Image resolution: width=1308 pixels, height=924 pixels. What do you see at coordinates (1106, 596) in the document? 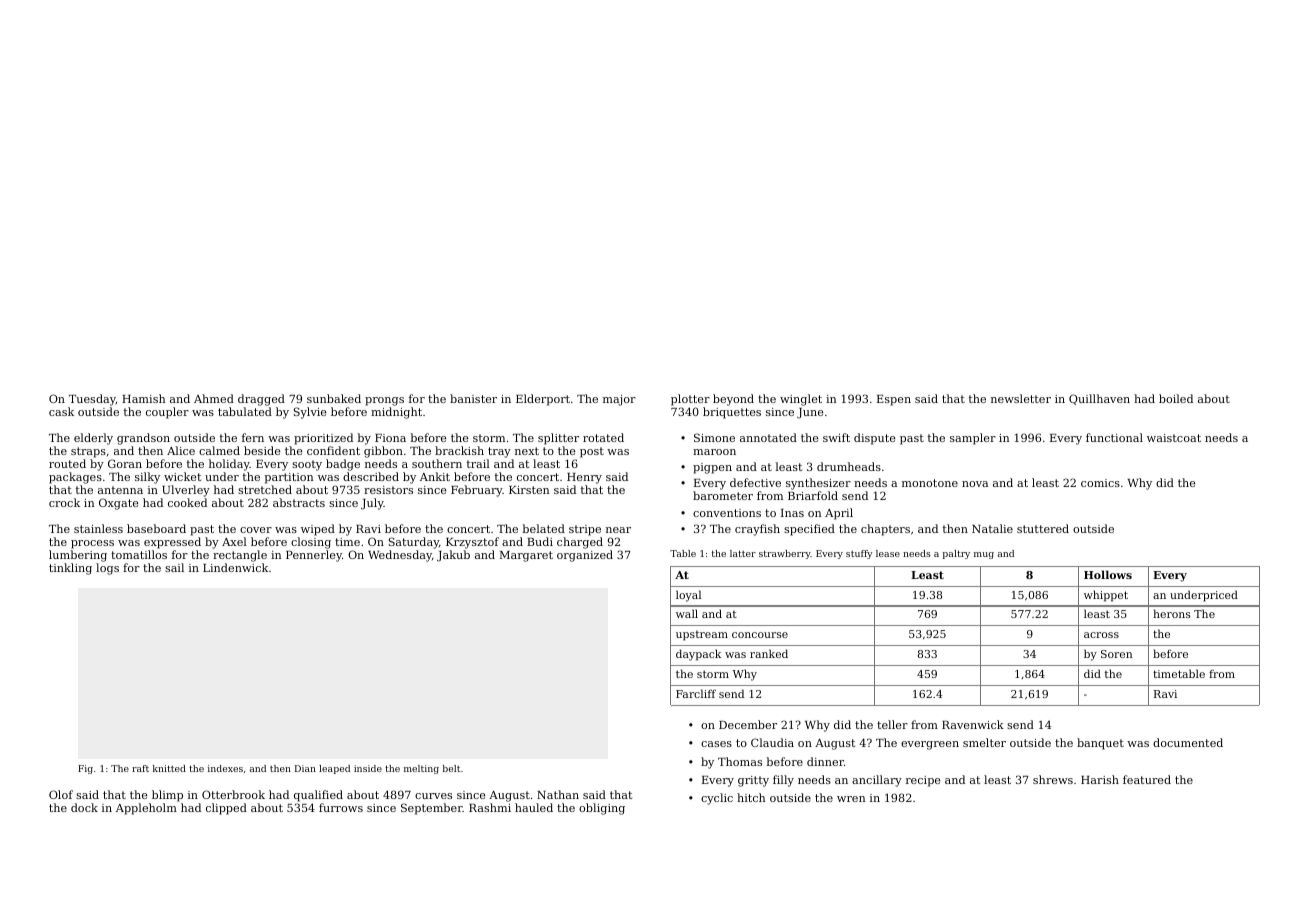
I see `whippet` at bounding box center [1106, 596].
